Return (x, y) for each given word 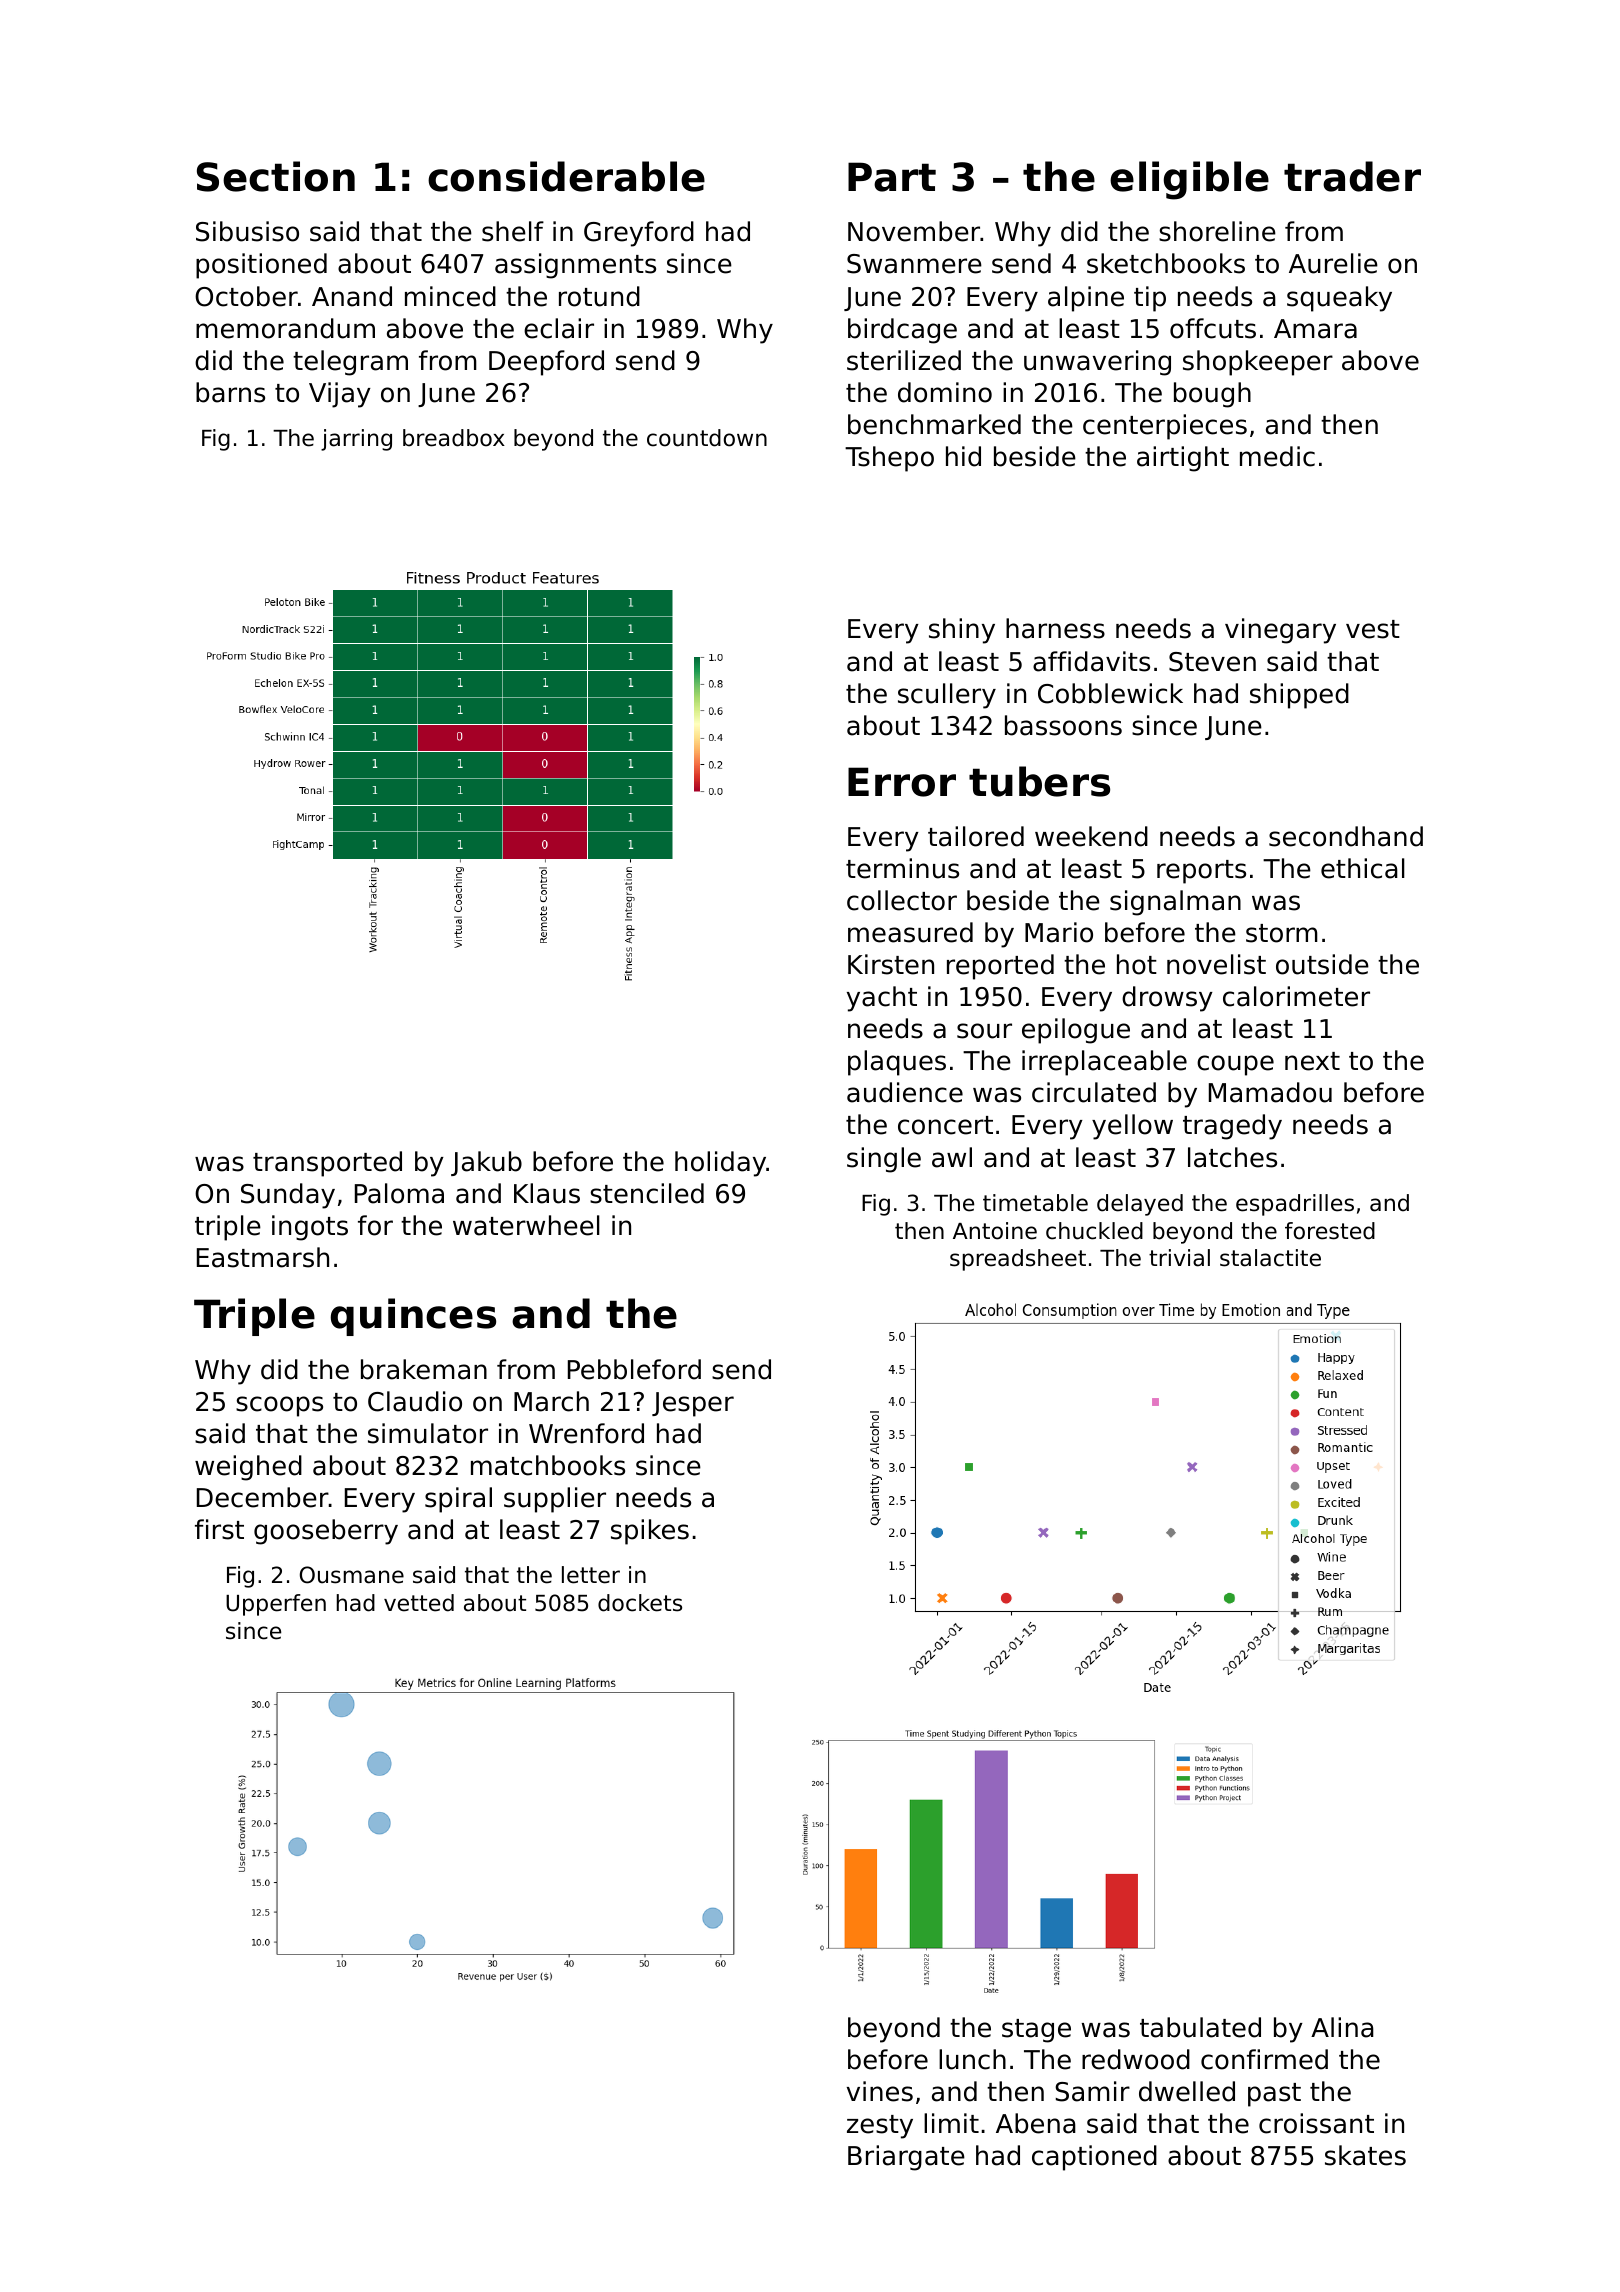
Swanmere (914, 264)
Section (276, 176)
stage (1036, 2031)
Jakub (486, 1163)
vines (880, 2091)
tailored (976, 836)
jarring (356, 440)
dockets (640, 1603)
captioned (1094, 2158)
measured (910, 932)
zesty (880, 2127)
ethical (1363, 868)
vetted (419, 1603)
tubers (1039, 781)
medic (1277, 456)
